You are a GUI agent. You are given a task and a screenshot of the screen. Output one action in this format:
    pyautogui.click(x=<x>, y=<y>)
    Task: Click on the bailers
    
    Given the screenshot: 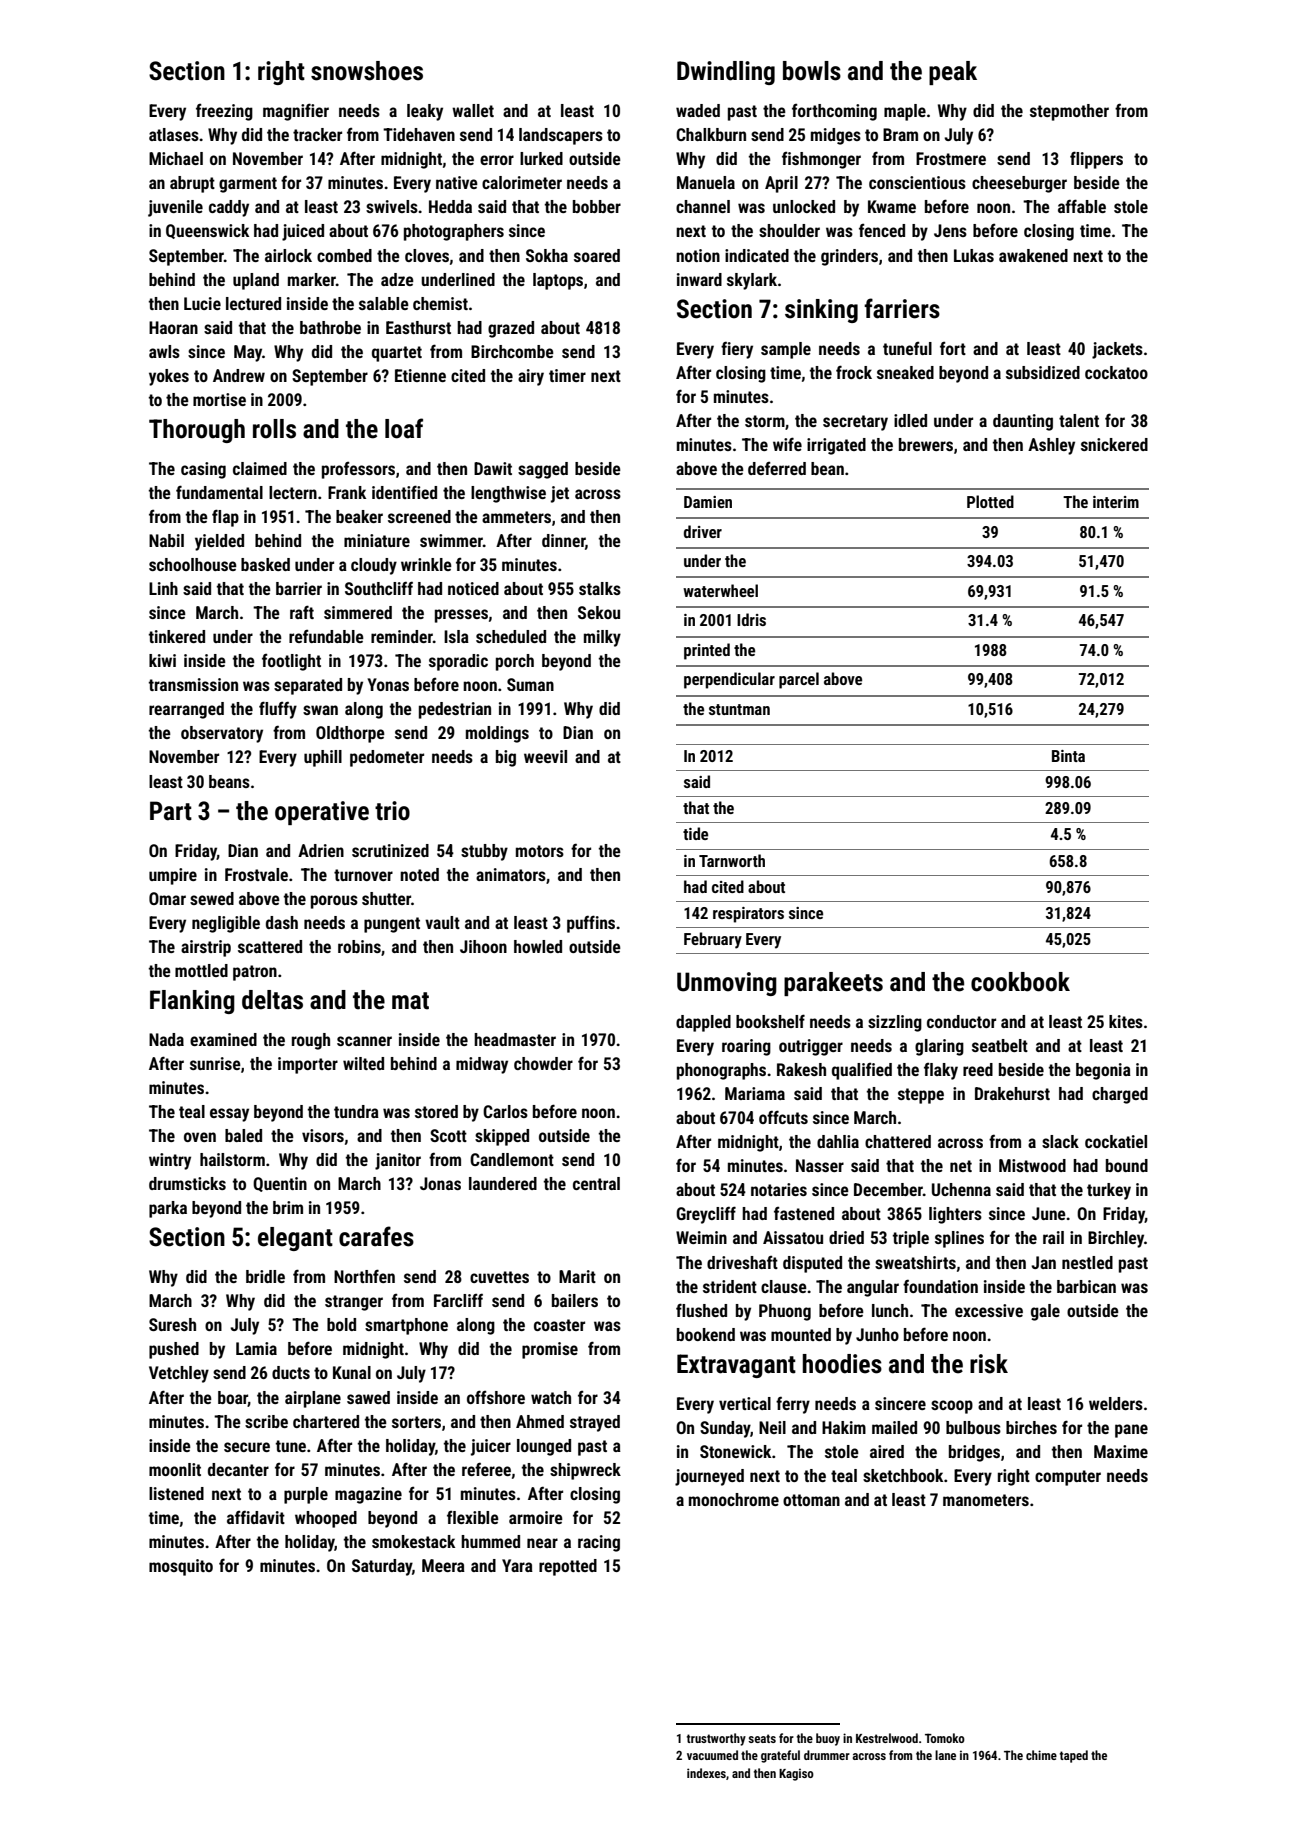 What is the action you would take?
    pyautogui.click(x=575, y=1300)
